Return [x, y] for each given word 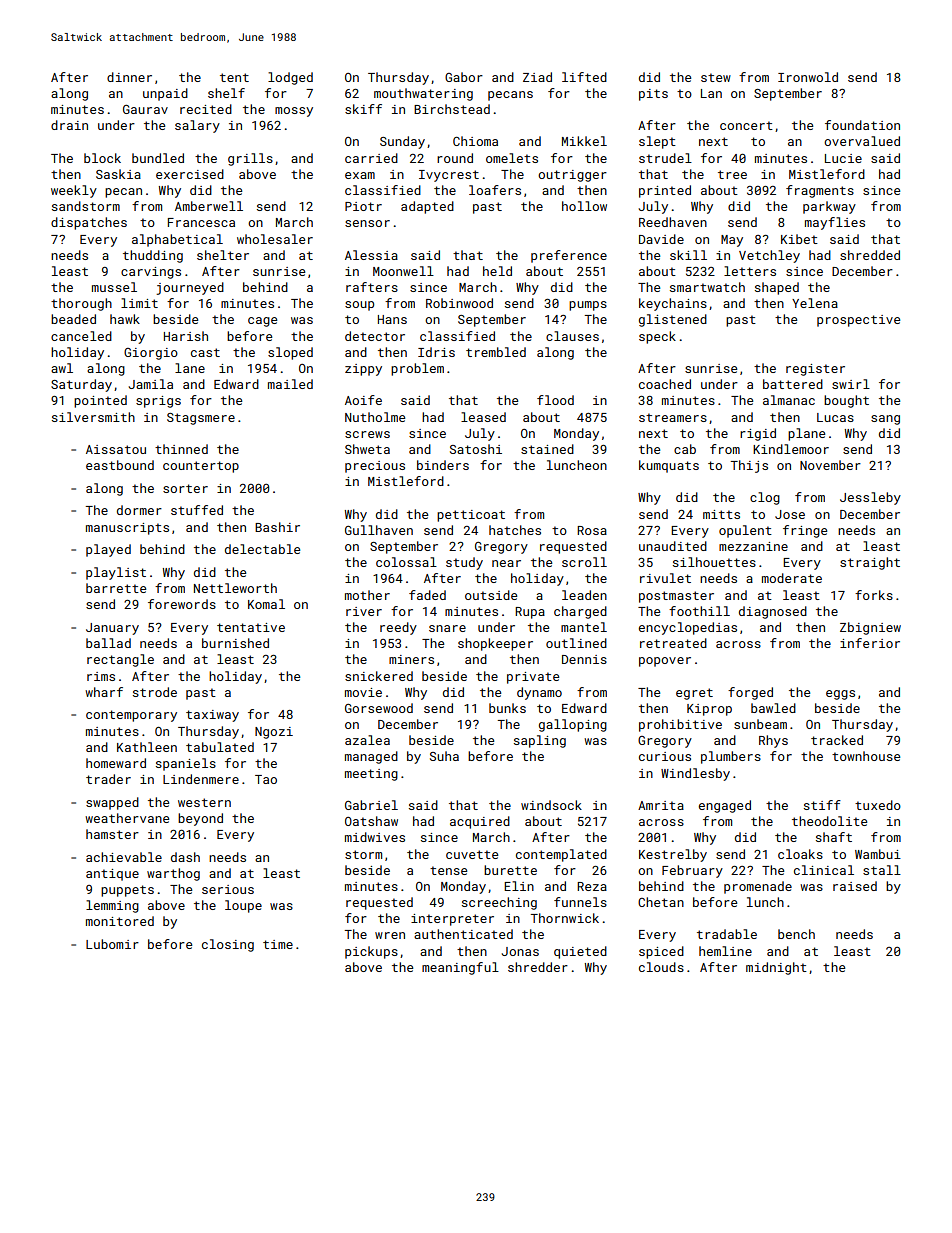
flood [555, 400]
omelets [512, 158]
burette [510, 870]
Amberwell [209, 206]
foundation [862, 125]
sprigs [158, 402]
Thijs [749, 466]
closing [228, 945]
